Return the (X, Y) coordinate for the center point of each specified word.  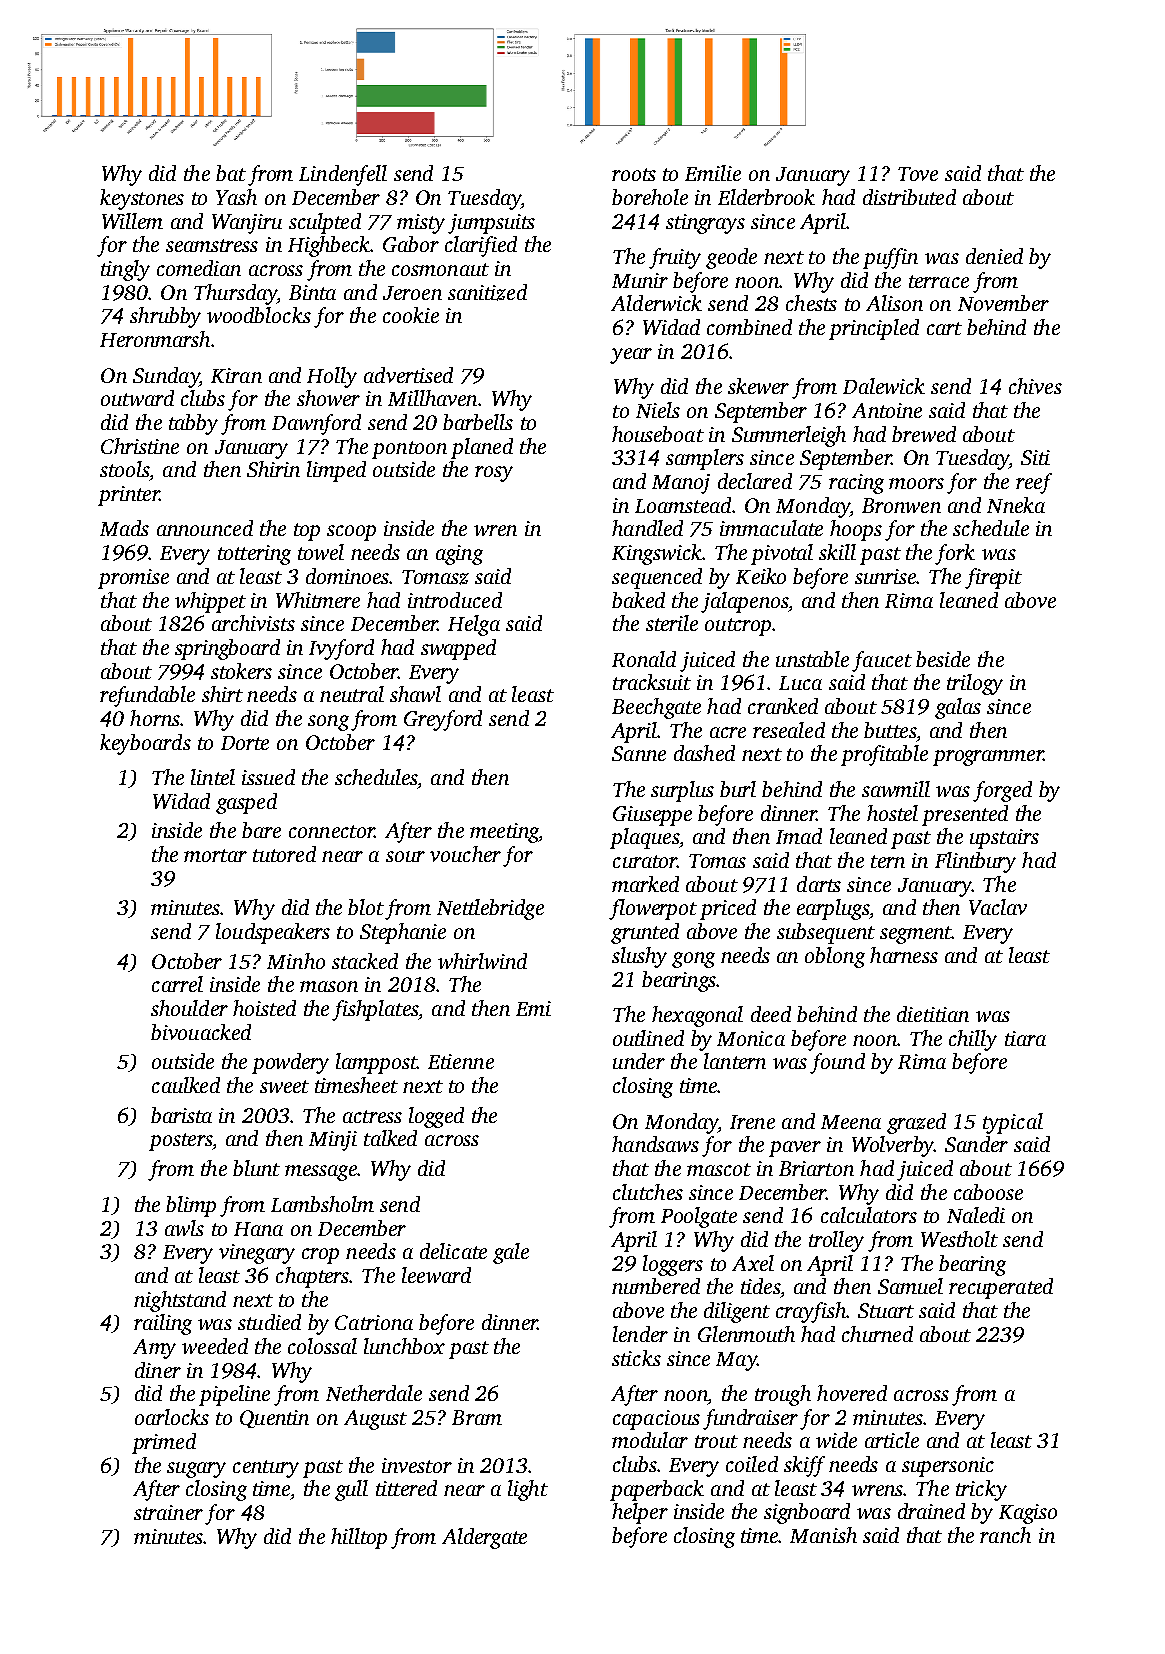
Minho (296, 961)
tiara (1025, 1038)
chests (811, 303)
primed (164, 1443)
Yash (236, 197)
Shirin (273, 469)
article (892, 1440)
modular (650, 1440)
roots (634, 174)
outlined (648, 1038)
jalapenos (744, 602)
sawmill (896, 789)
